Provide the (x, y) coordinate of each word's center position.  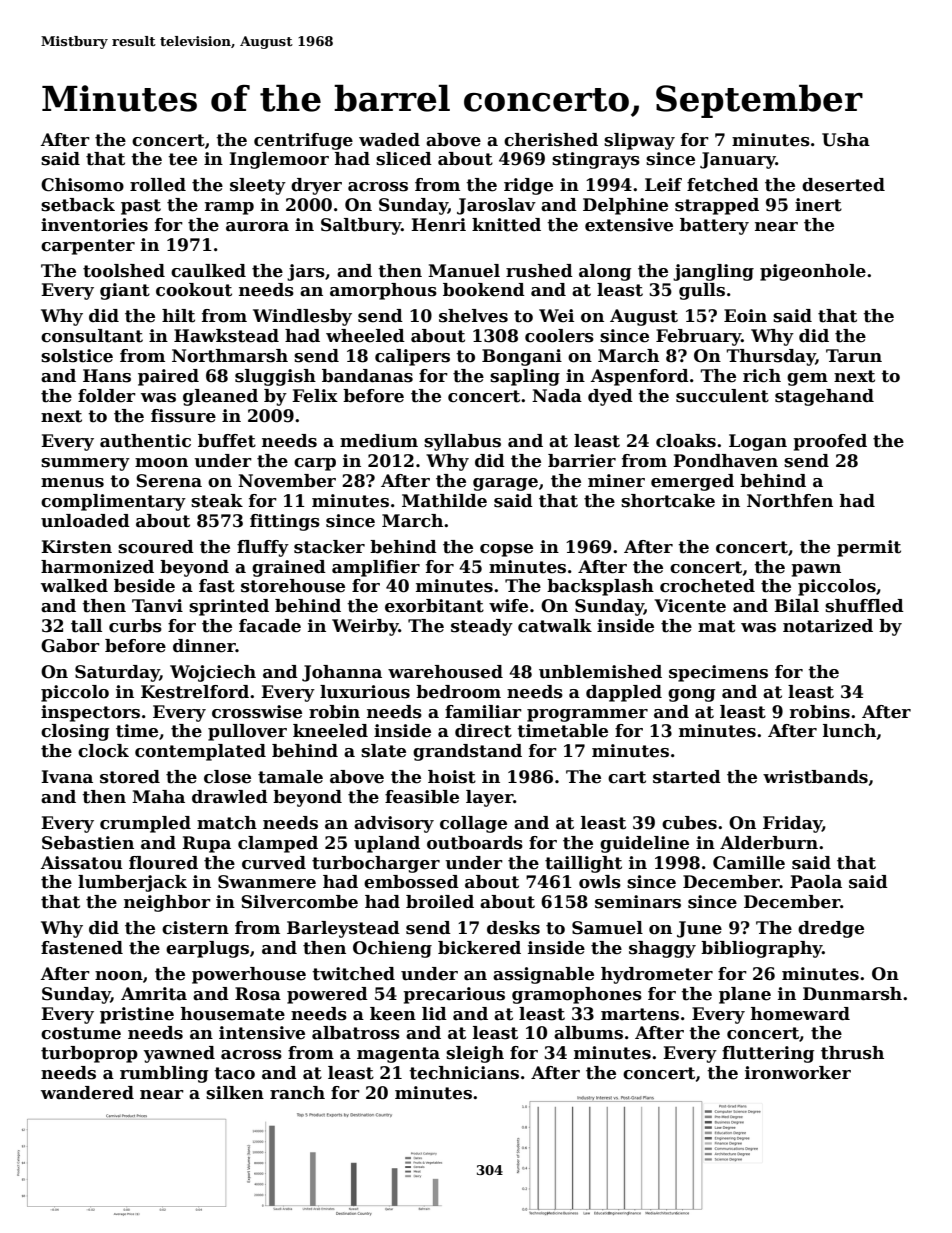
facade (270, 626)
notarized (828, 626)
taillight (583, 864)
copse (506, 550)
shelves (473, 316)
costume (81, 1033)
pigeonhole (813, 272)
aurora (257, 227)
